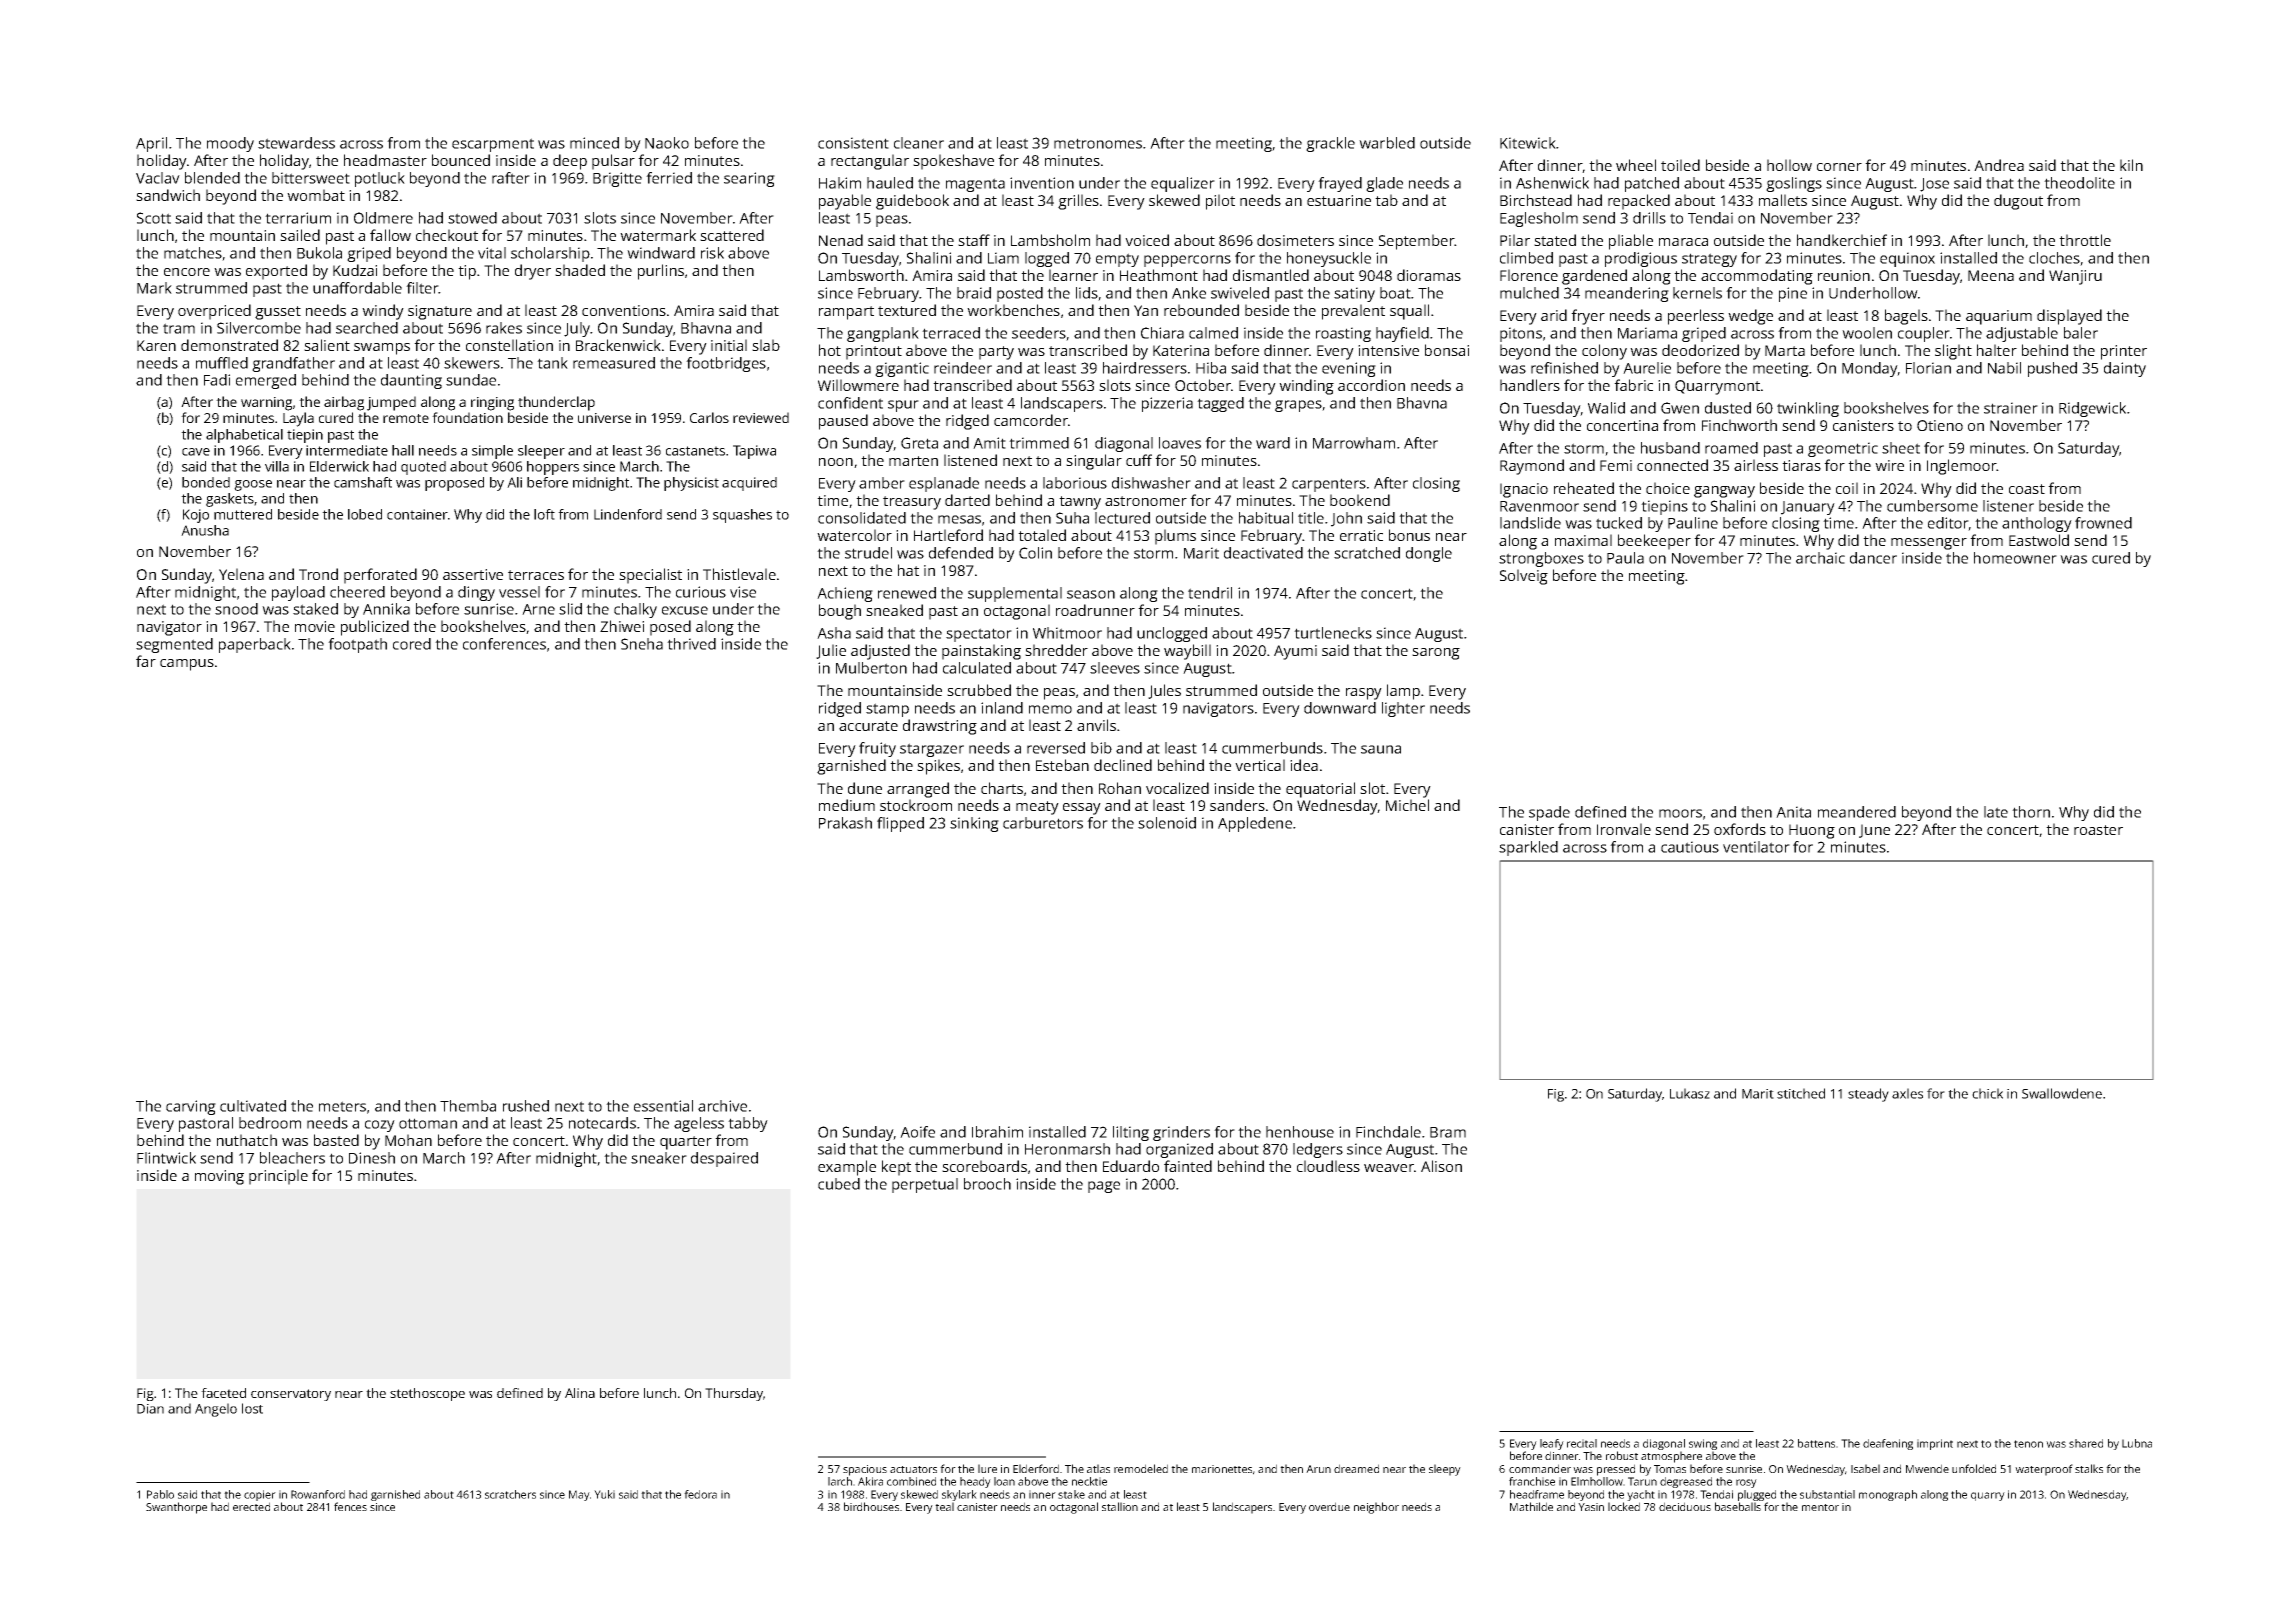 Image resolution: width=2290 pixels, height=1619 pixels. I want to click on thorn, so click(2031, 812).
